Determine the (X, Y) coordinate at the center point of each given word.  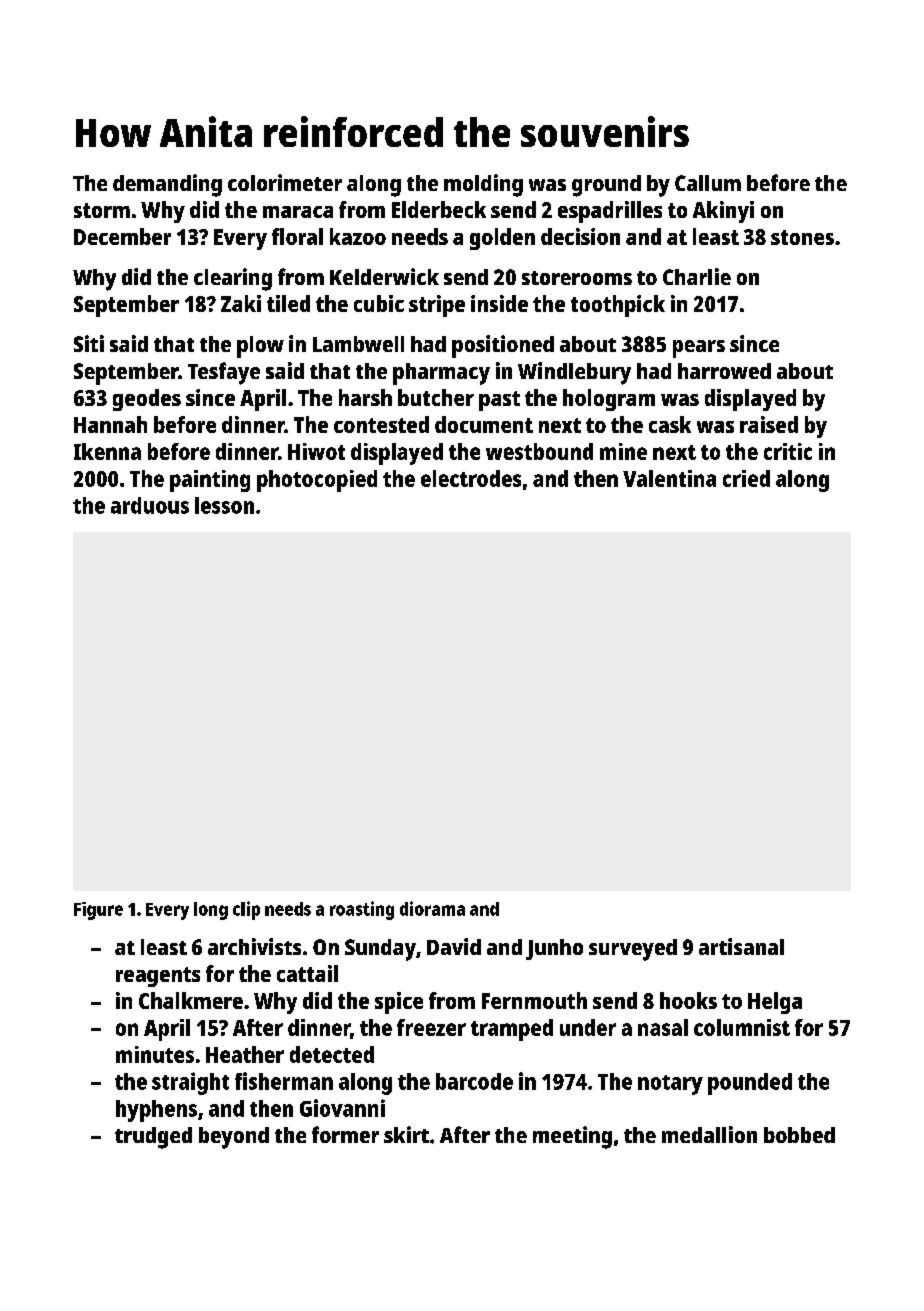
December (122, 236)
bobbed (799, 1135)
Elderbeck (439, 209)
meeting (572, 1137)
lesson (224, 505)
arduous (150, 505)
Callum (708, 183)
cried (746, 478)
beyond (234, 1138)
